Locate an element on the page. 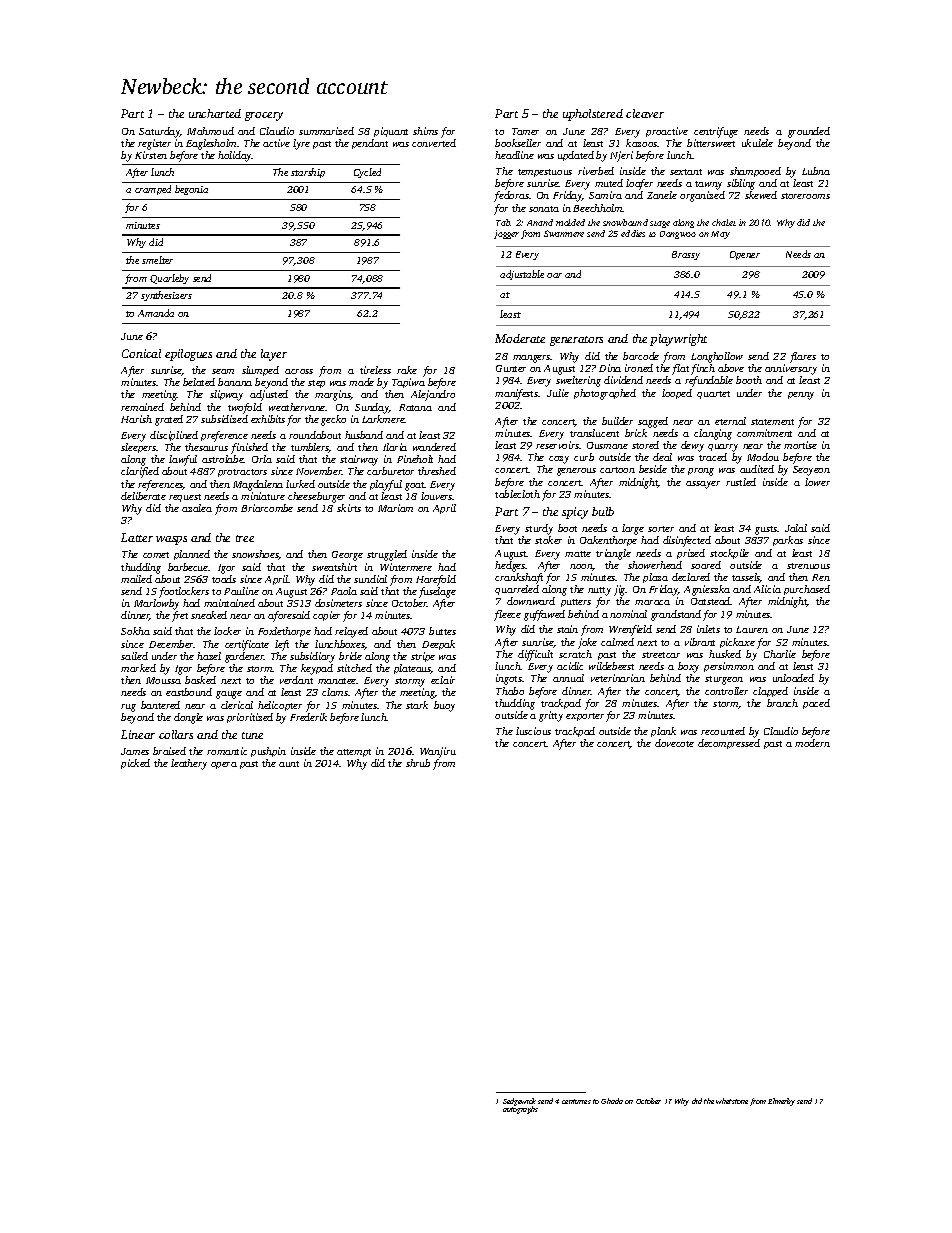  showerhead is located at coordinates (655, 565).
